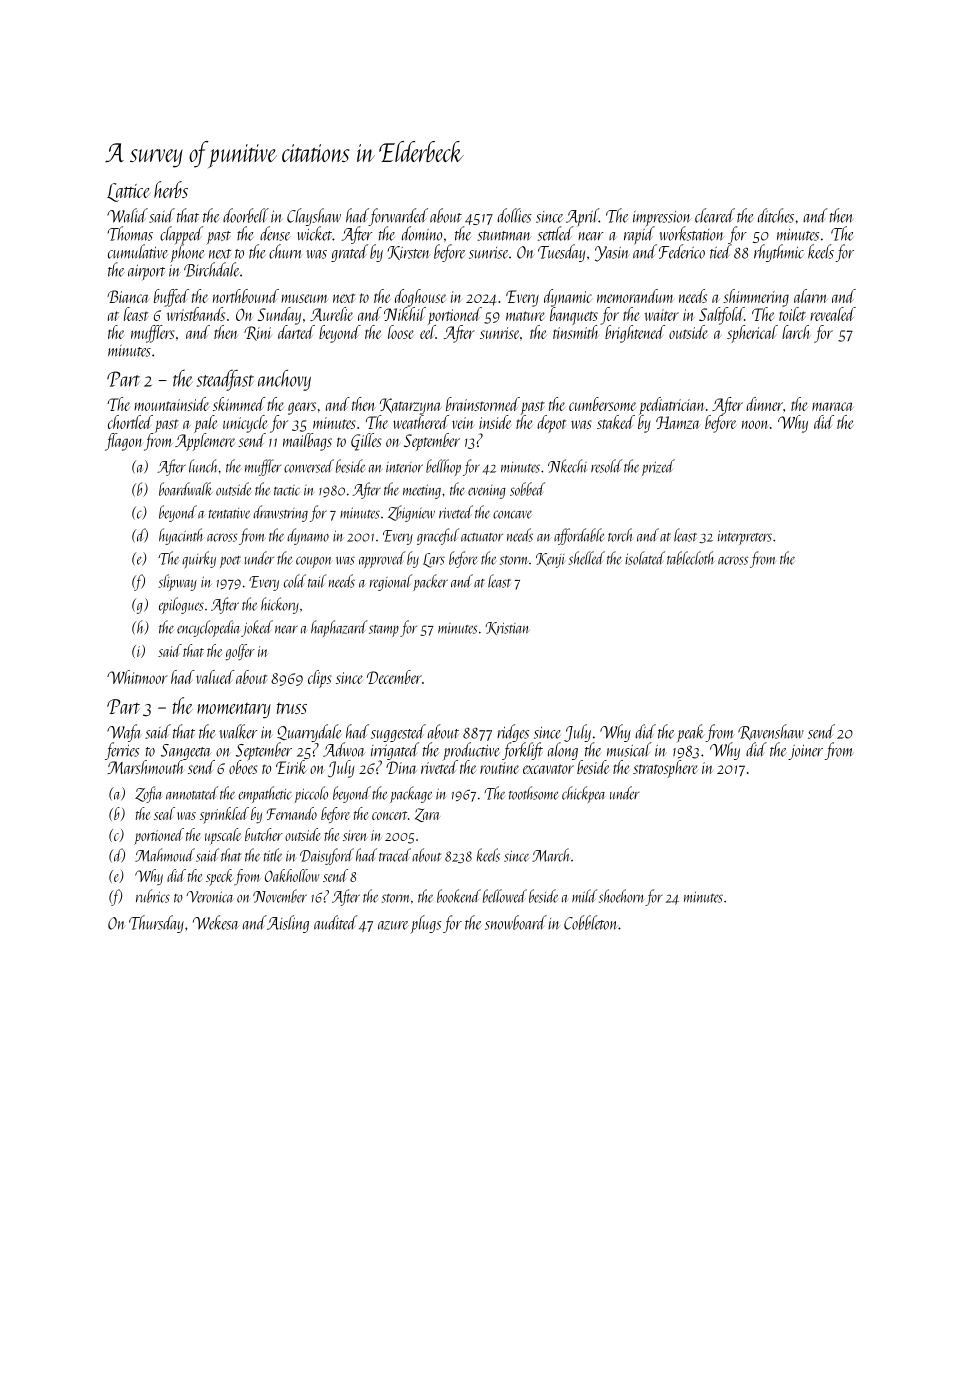 Image resolution: width=961 pixels, height=1391 pixels. I want to click on joiner, so click(805, 752).
